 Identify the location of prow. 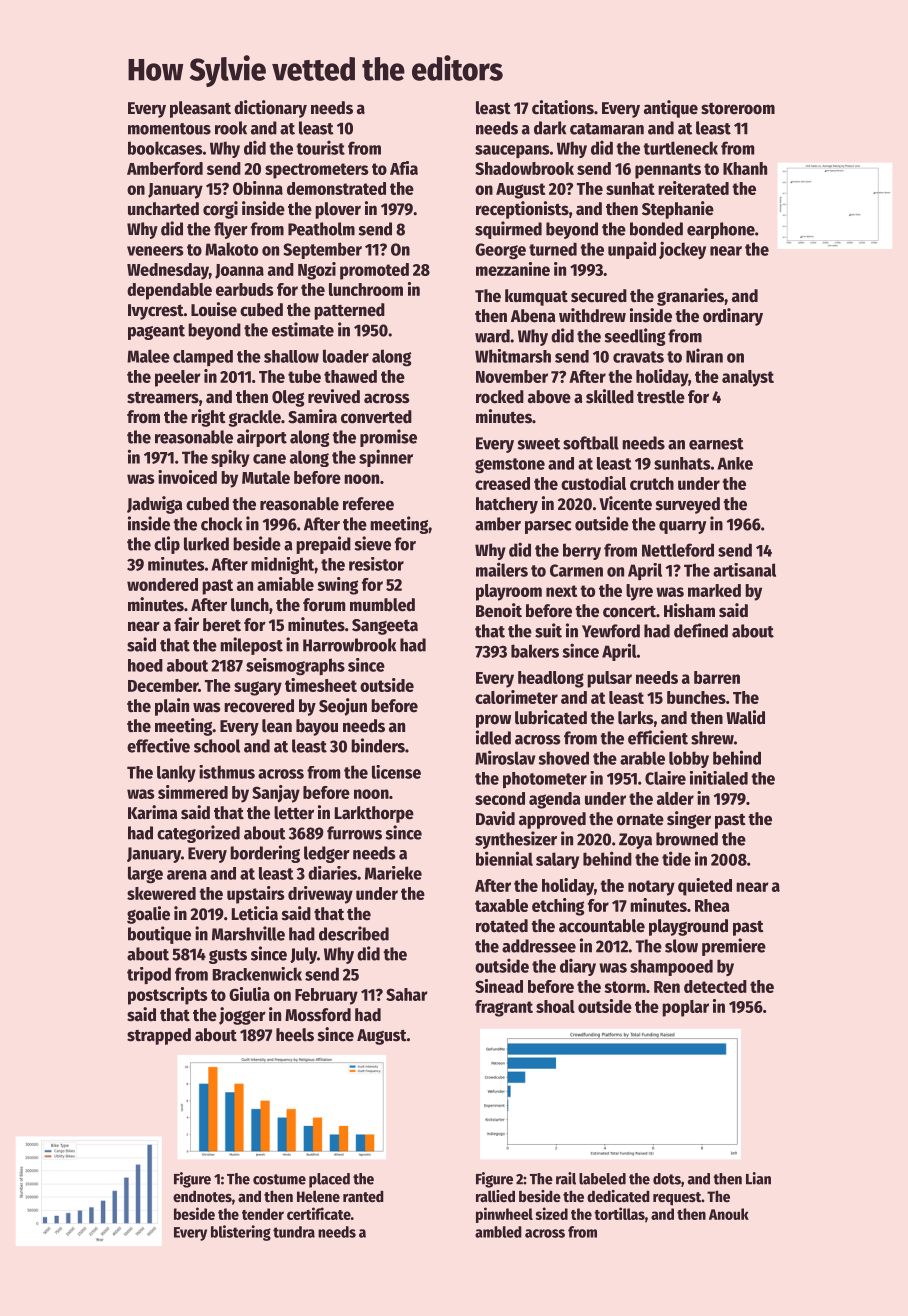
(493, 721).
